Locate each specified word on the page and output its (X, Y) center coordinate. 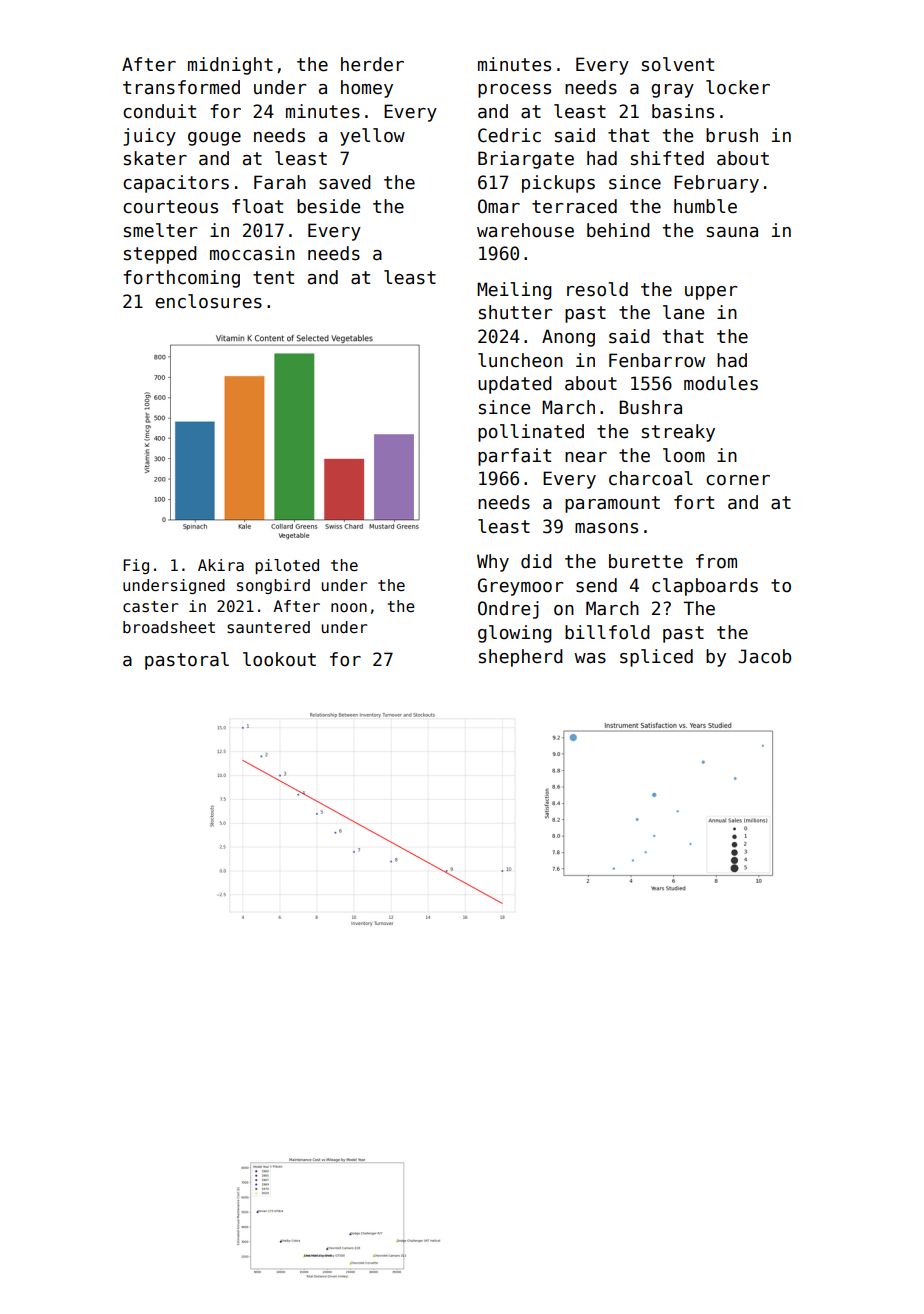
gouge (214, 139)
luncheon (520, 360)
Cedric (509, 135)
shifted (667, 158)
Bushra (650, 407)
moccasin (252, 253)
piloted (287, 566)
